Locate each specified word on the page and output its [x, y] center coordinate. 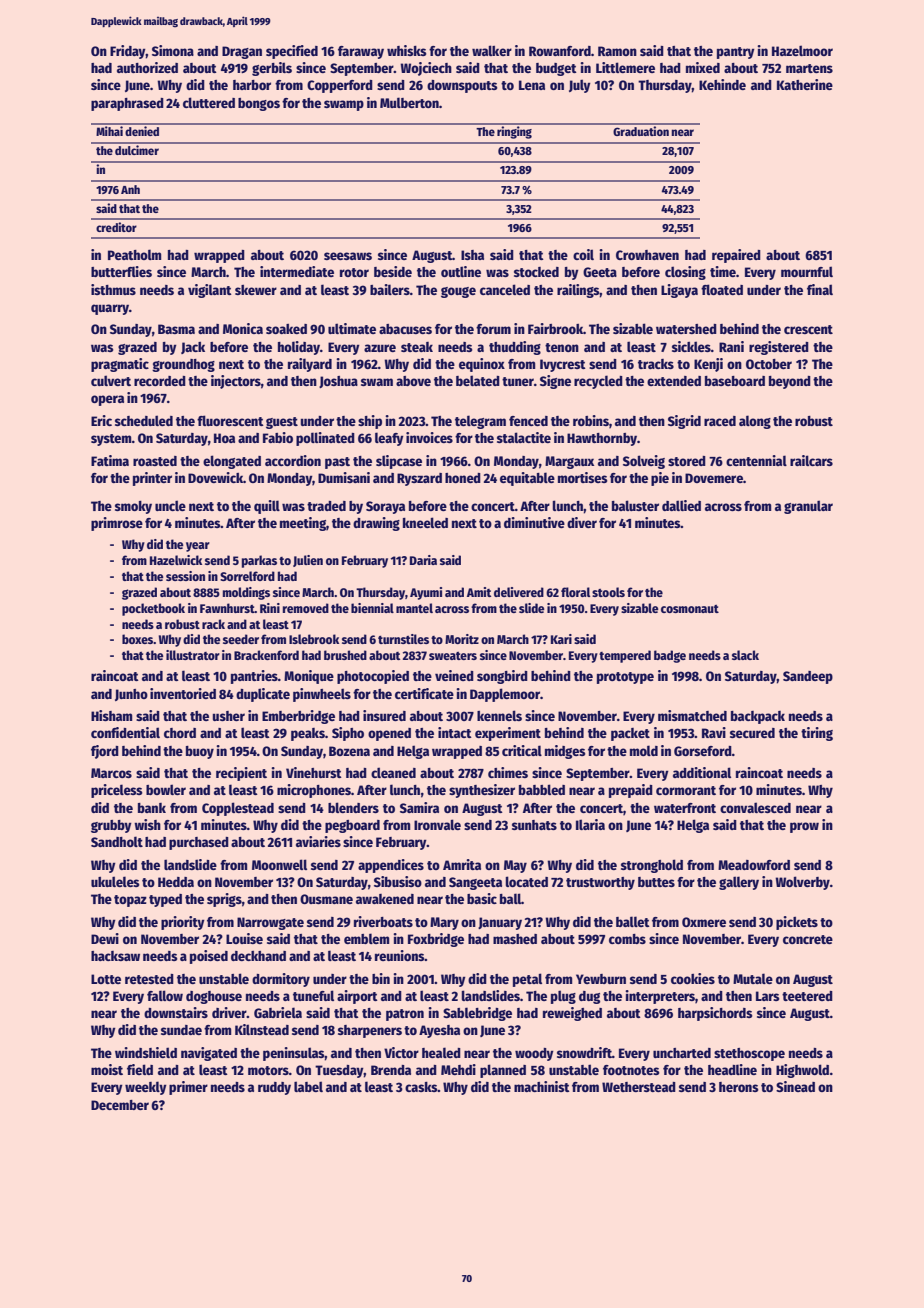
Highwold [802, 1071]
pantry [736, 53]
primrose [117, 524]
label [308, 1086]
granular [808, 507]
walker [492, 50]
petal [527, 980]
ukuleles [115, 881]
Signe [555, 382]
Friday [128, 52]
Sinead [795, 1086]
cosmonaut [690, 609]
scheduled [144, 420]
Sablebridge [477, 1014]
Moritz [462, 639]
